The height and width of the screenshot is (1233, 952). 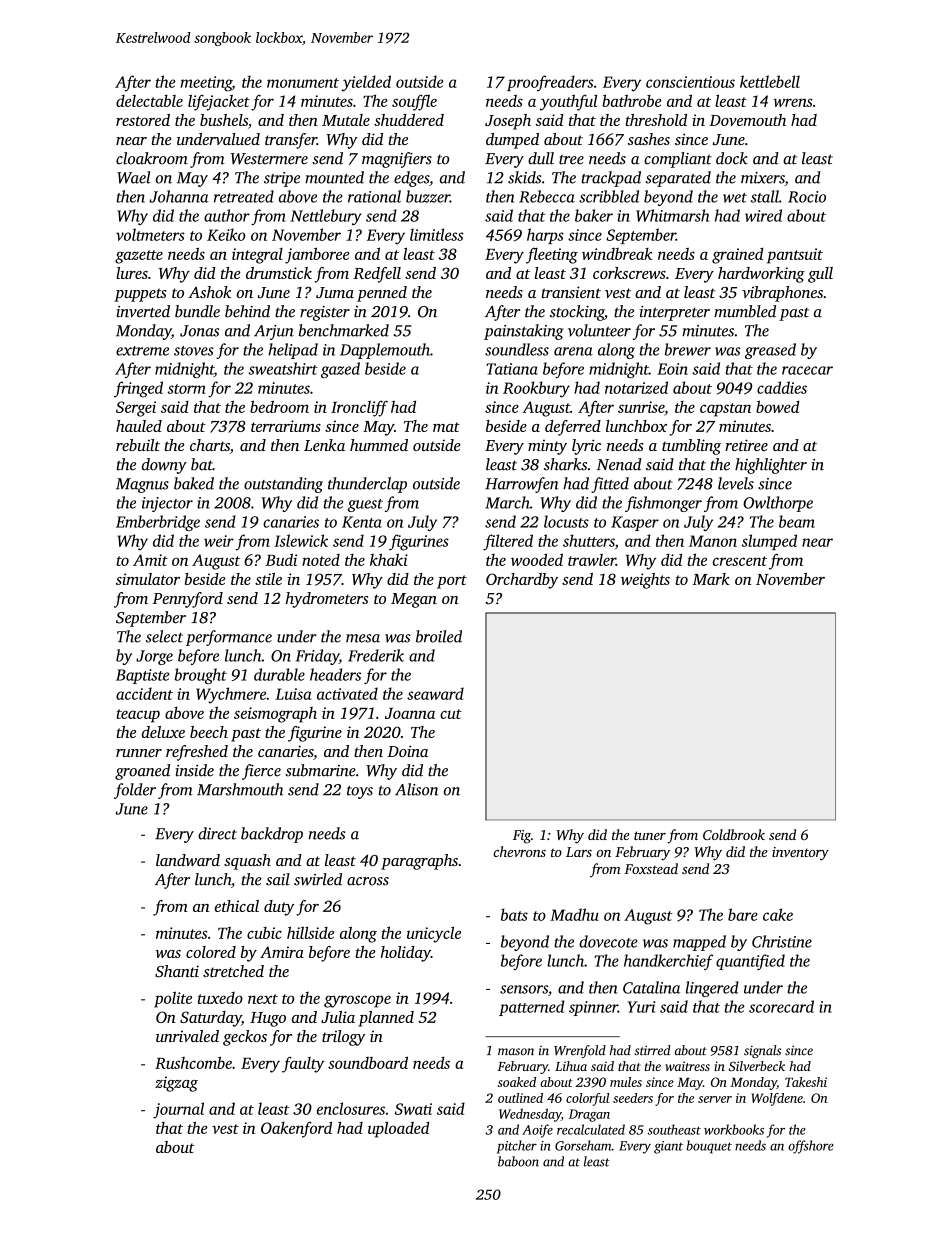 I want to click on Coldbrook, so click(x=734, y=834).
